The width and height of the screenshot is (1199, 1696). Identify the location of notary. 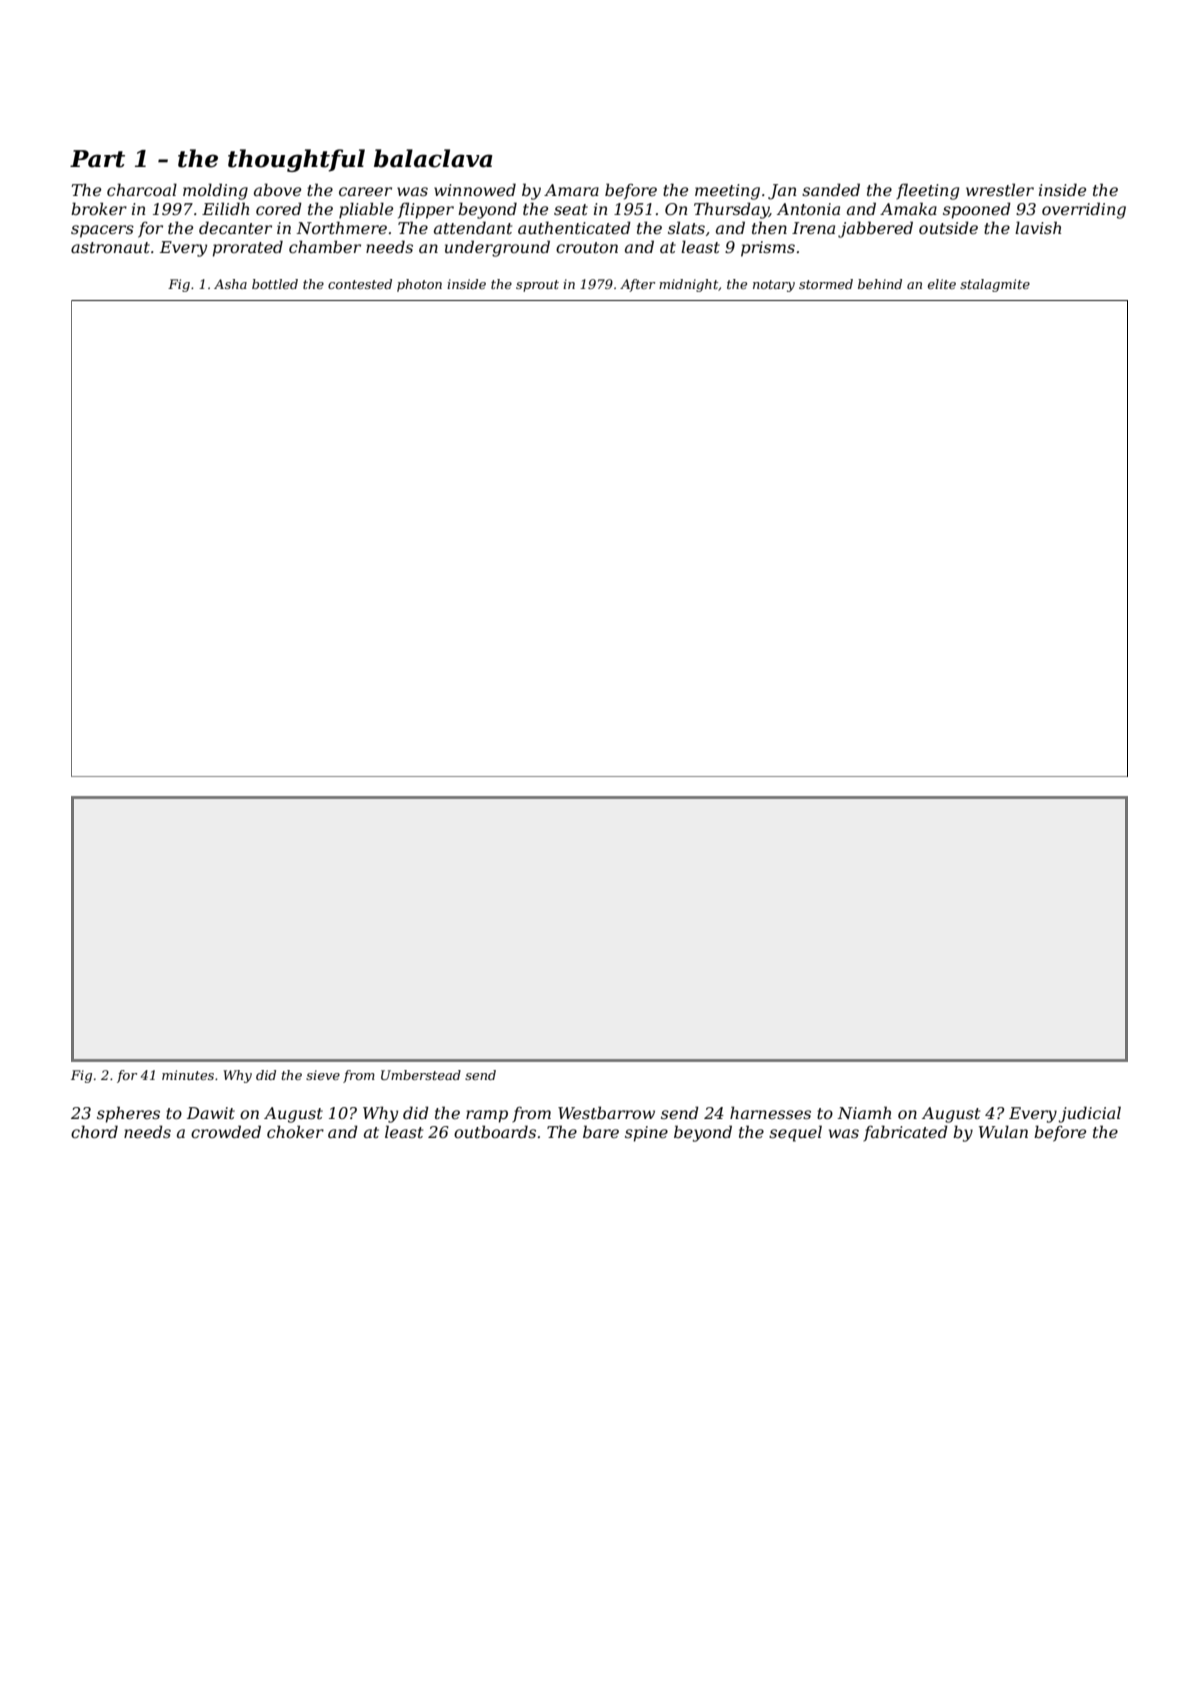
(774, 286).
